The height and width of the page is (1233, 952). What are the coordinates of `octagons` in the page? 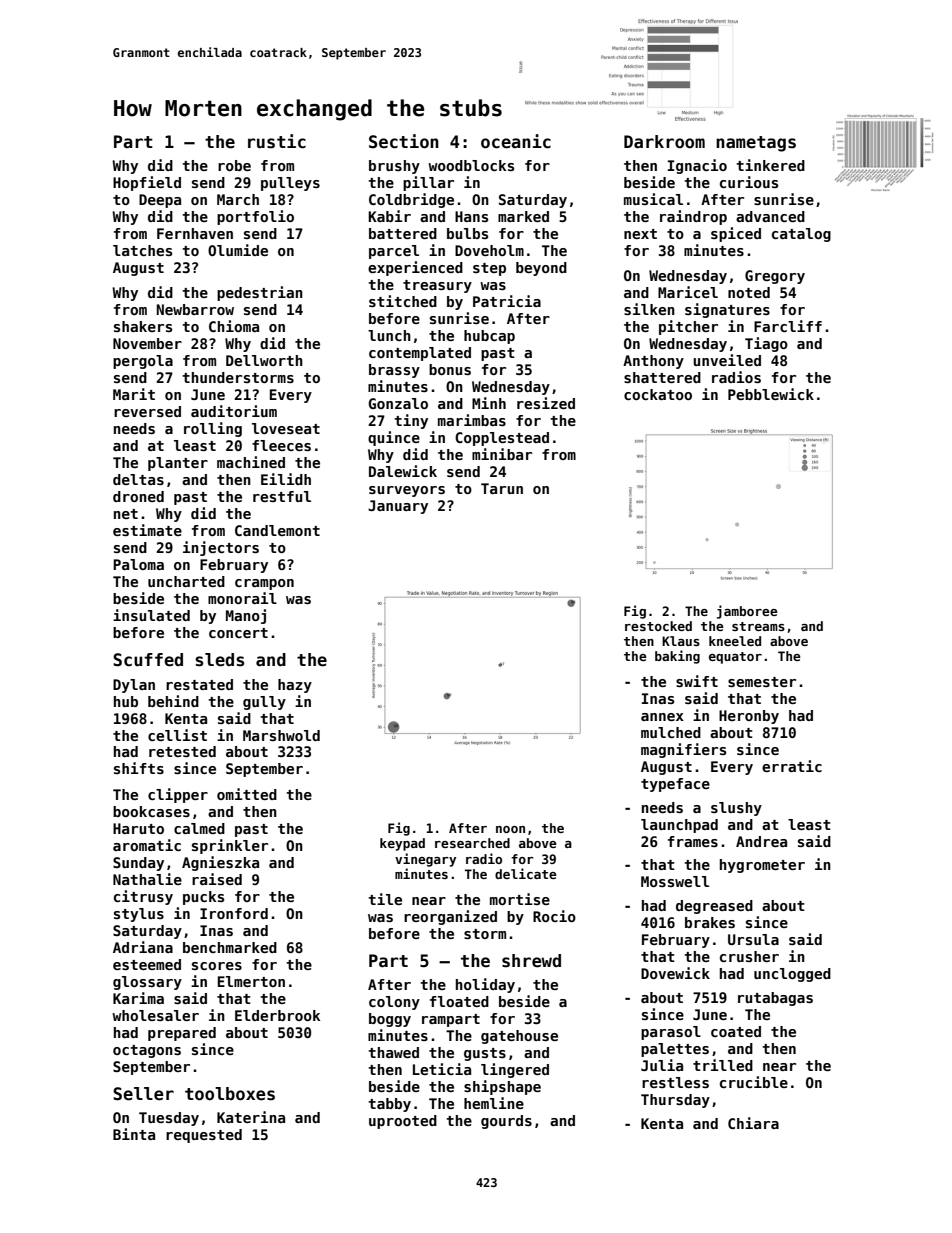 It's located at (147, 1051).
